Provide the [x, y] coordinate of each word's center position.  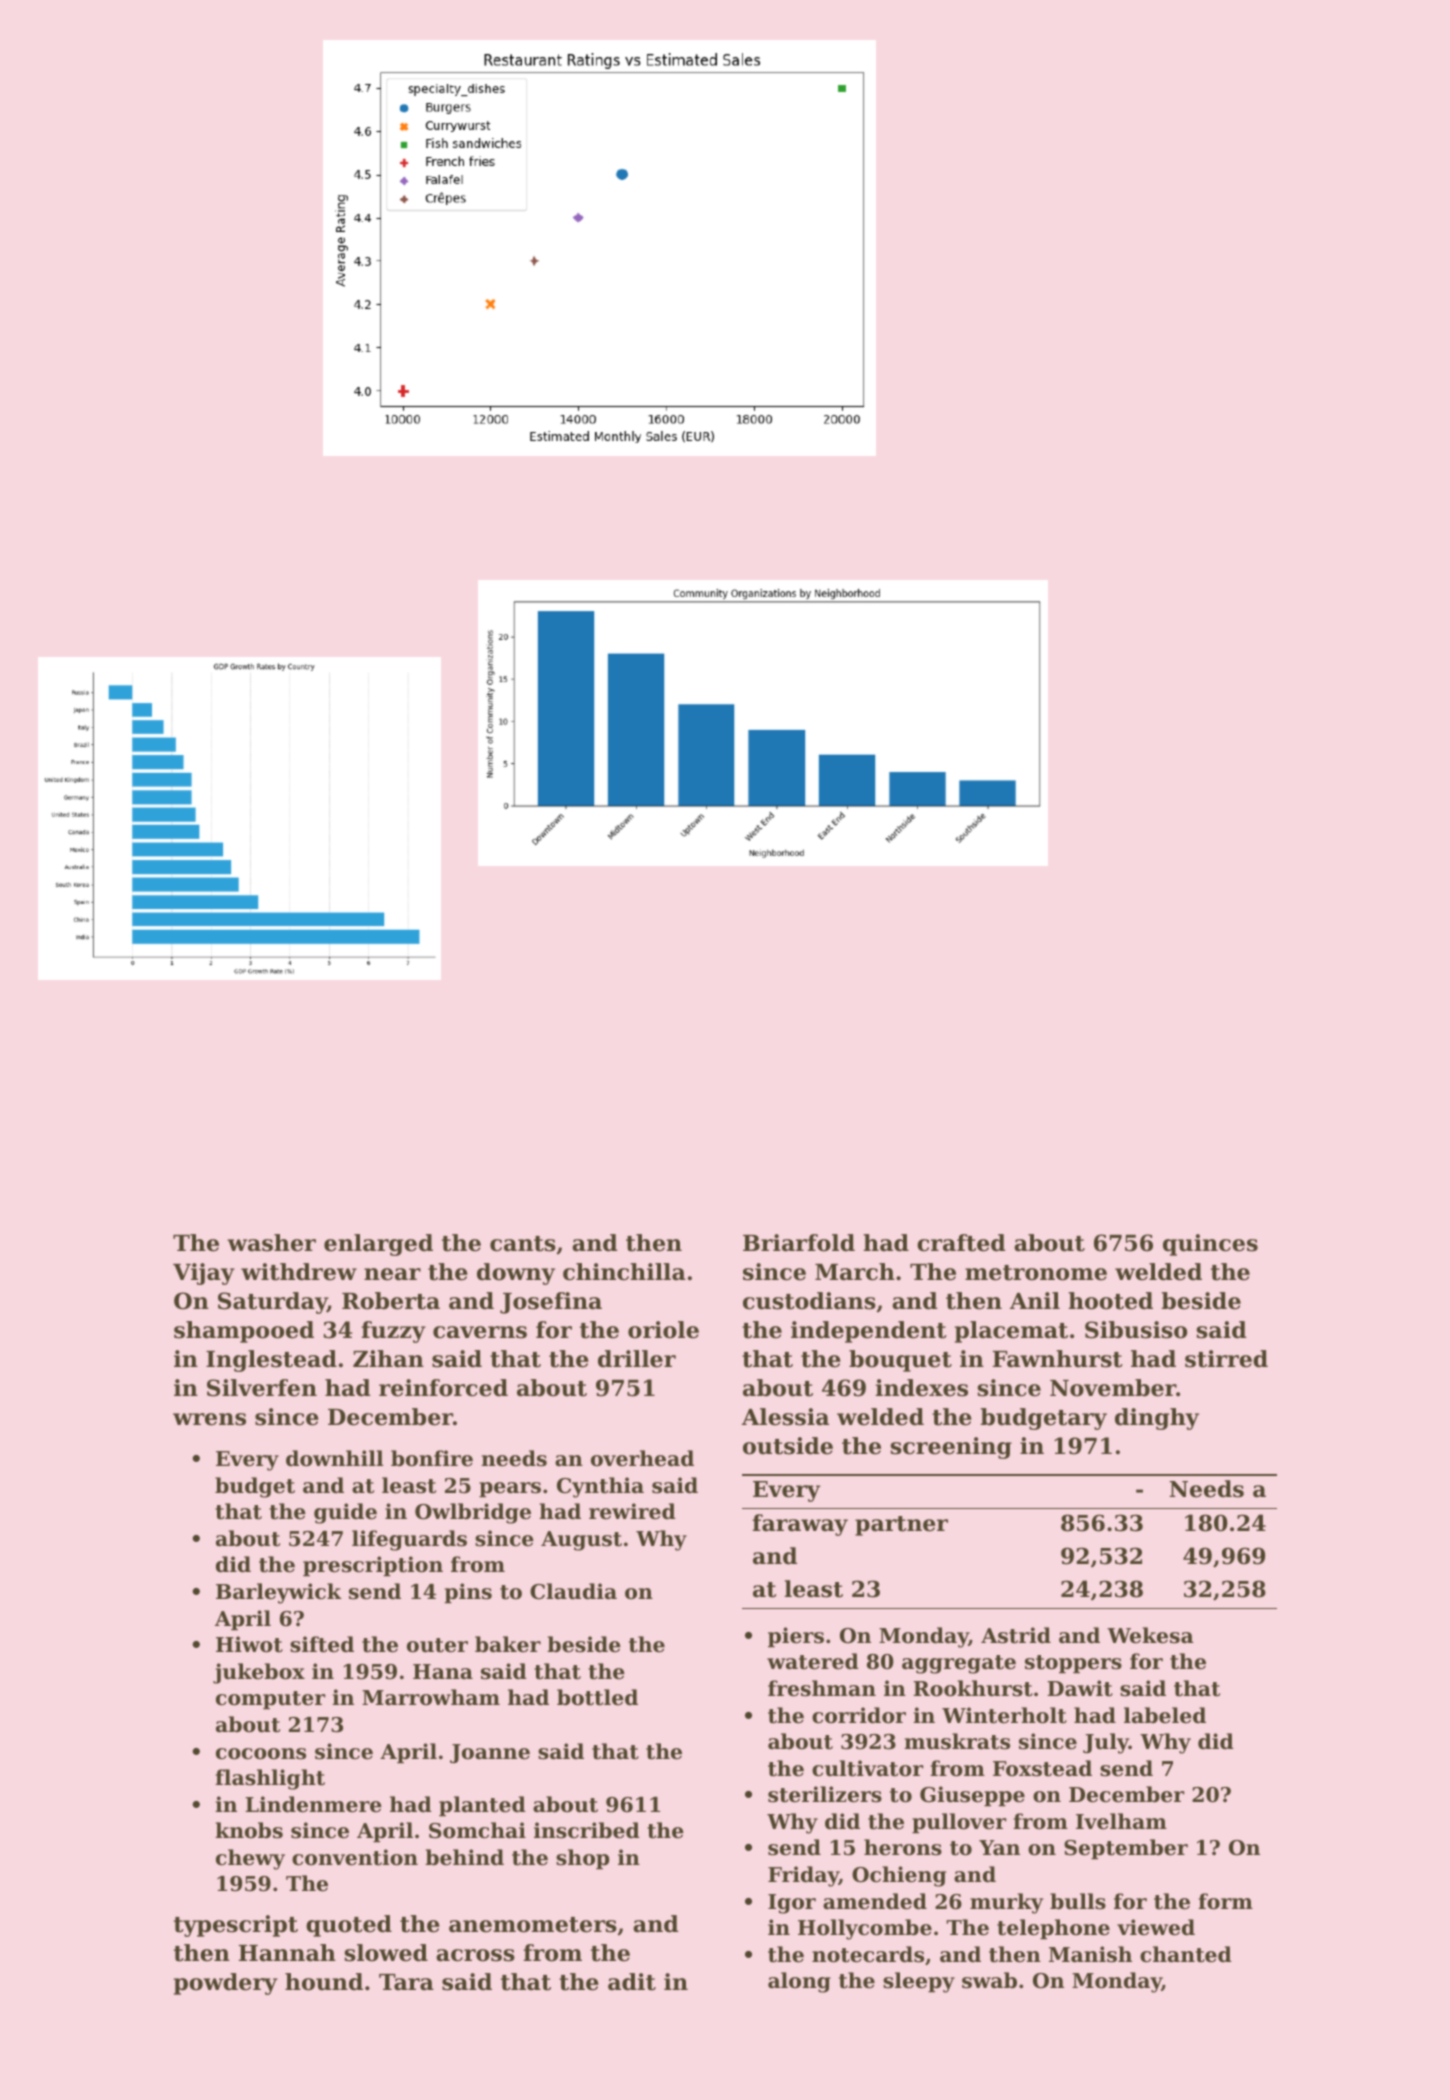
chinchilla [624, 1272]
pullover [959, 1823]
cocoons [261, 1754]
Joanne [490, 1753]
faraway [800, 1525]
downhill [335, 1458]
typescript [236, 1926]
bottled [597, 1697]
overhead [642, 1458]
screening [951, 1448]
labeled [1165, 1715]
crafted [961, 1243]
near [392, 1274]
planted [482, 1806]
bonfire [432, 1458]
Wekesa [1150, 1635]
